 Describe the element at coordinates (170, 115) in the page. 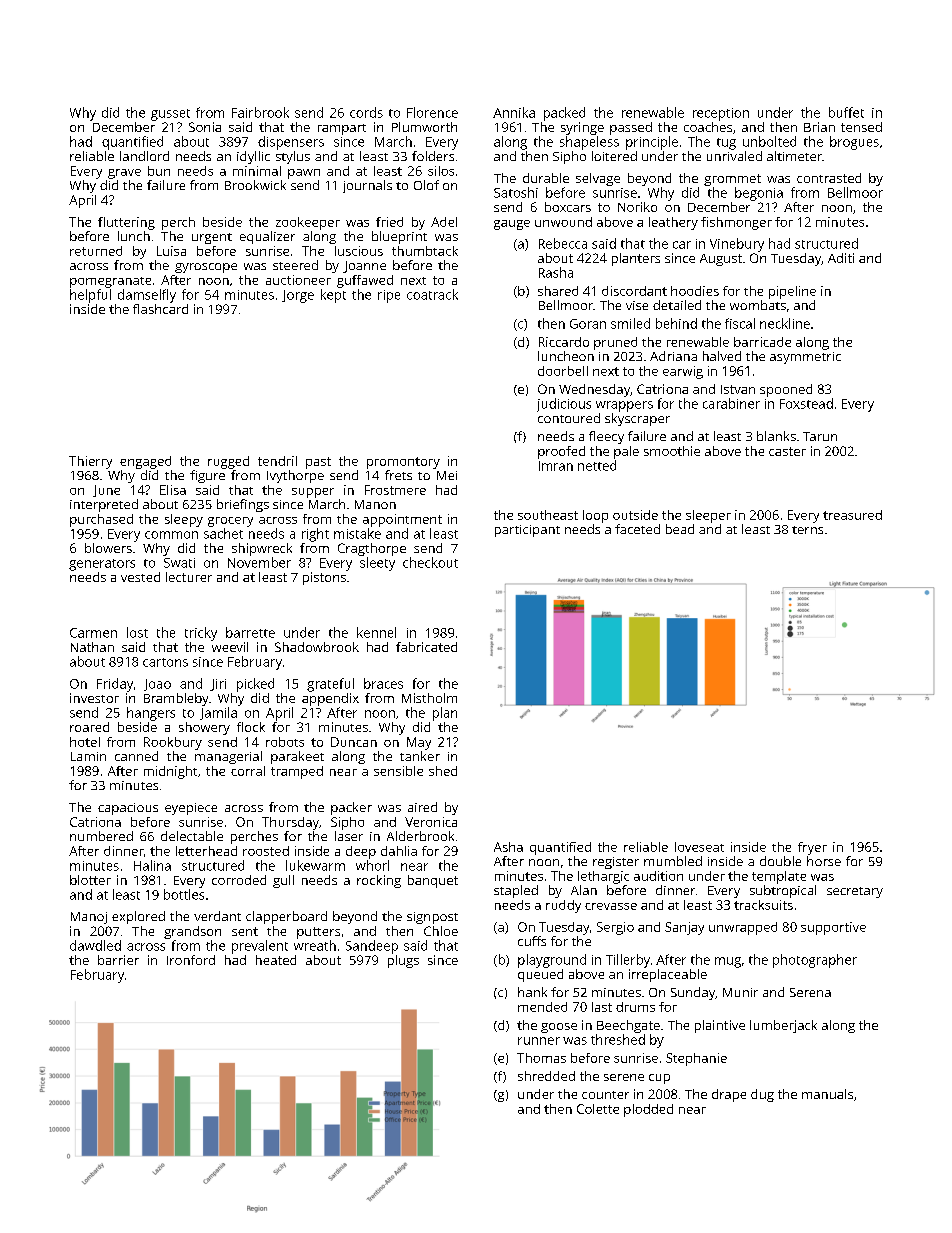

I see `gusset` at that location.
